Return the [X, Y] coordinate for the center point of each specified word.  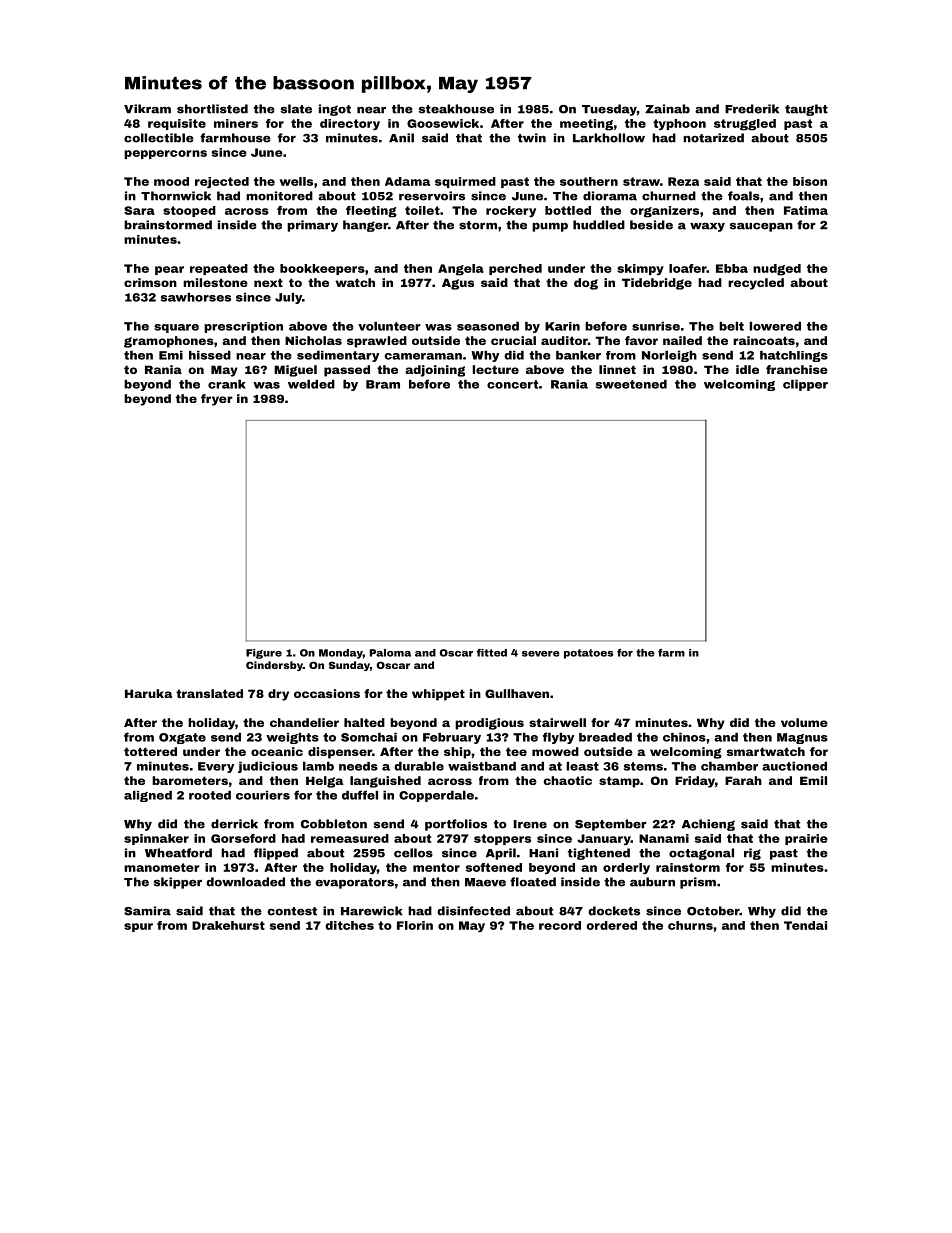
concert [512, 384]
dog [586, 284]
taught [806, 110]
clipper [805, 385]
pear [169, 270]
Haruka [148, 693]
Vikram [147, 109]
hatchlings [794, 356]
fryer [217, 400]
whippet [438, 695]
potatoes [588, 654]
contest [292, 911]
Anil [401, 138]
